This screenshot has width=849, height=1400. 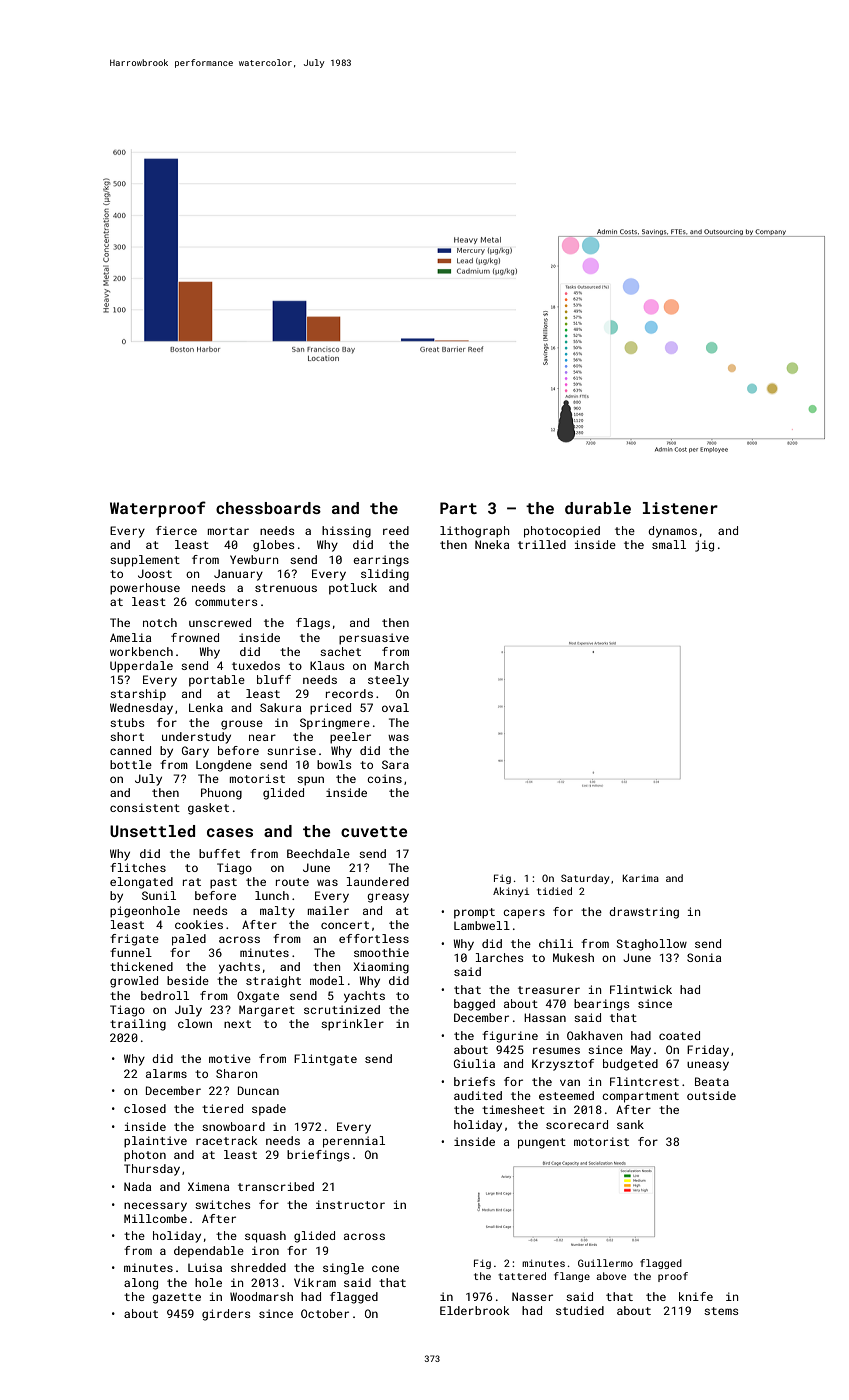 I want to click on greasy, so click(x=388, y=898).
